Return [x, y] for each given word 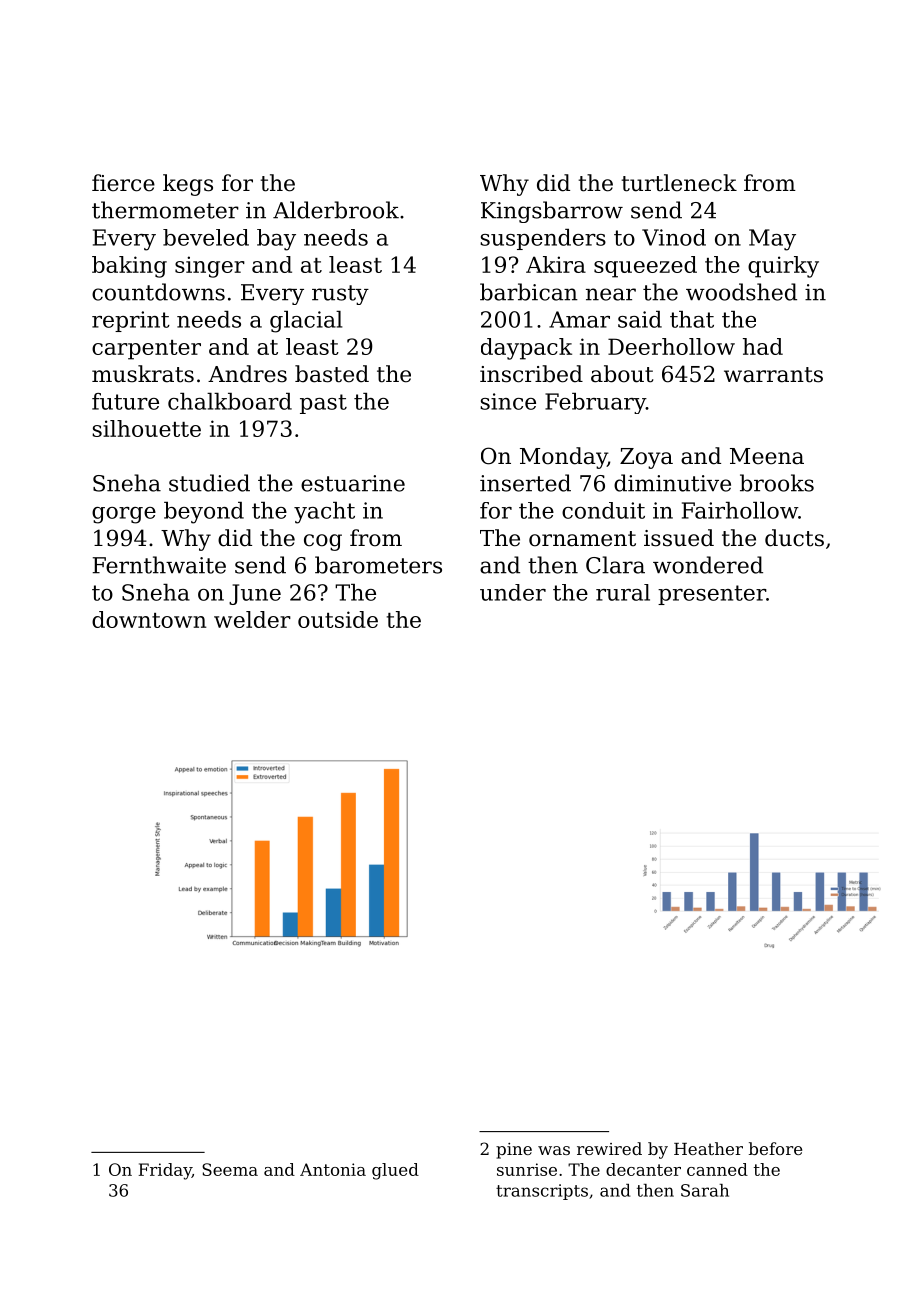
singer [210, 267]
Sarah [705, 1190]
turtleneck [679, 183]
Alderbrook [336, 210]
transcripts [542, 1192]
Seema [230, 1169]
